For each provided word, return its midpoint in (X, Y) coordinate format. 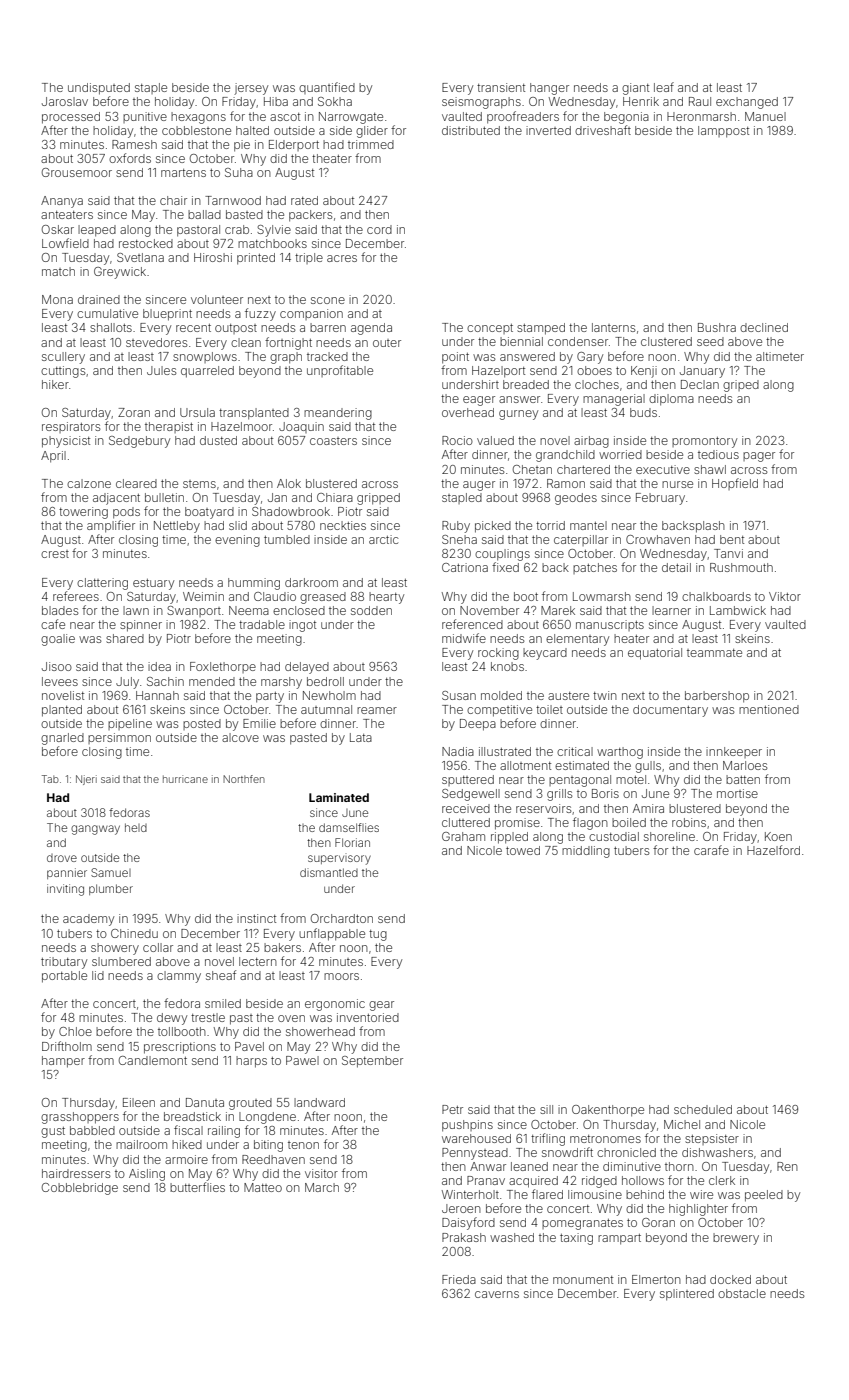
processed (71, 118)
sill (546, 1109)
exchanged (747, 103)
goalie (58, 640)
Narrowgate (351, 118)
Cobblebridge (80, 1189)
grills (559, 795)
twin (605, 695)
